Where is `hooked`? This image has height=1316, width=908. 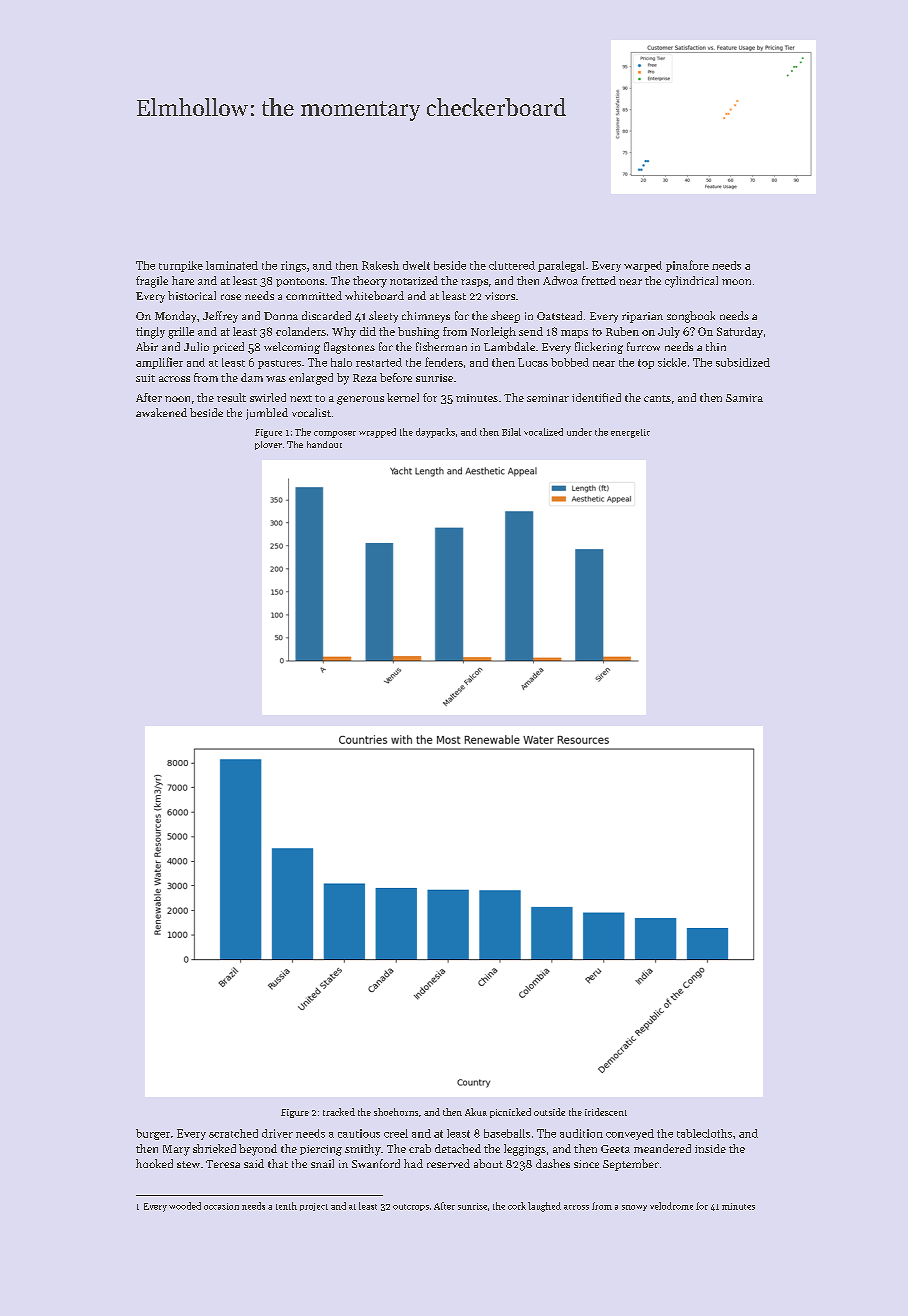 hooked is located at coordinates (154, 1163).
